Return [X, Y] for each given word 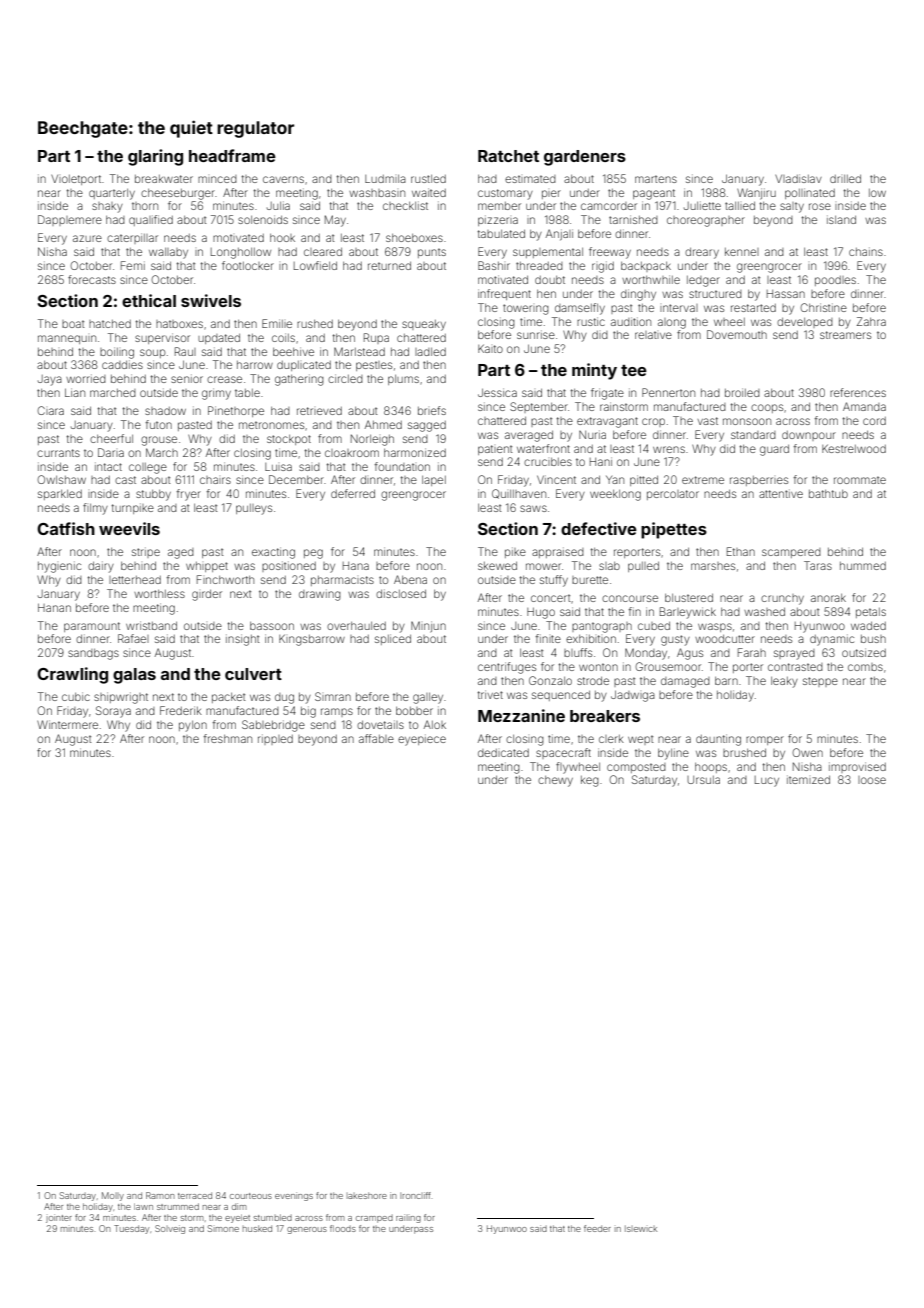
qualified [151, 220]
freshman [228, 738]
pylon [193, 726]
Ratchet [508, 156]
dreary [702, 253]
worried [86, 378]
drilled [845, 179]
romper [765, 740]
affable [376, 738]
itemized [808, 779]
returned [389, 266]
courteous [251, 1196]
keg [590, 781]
